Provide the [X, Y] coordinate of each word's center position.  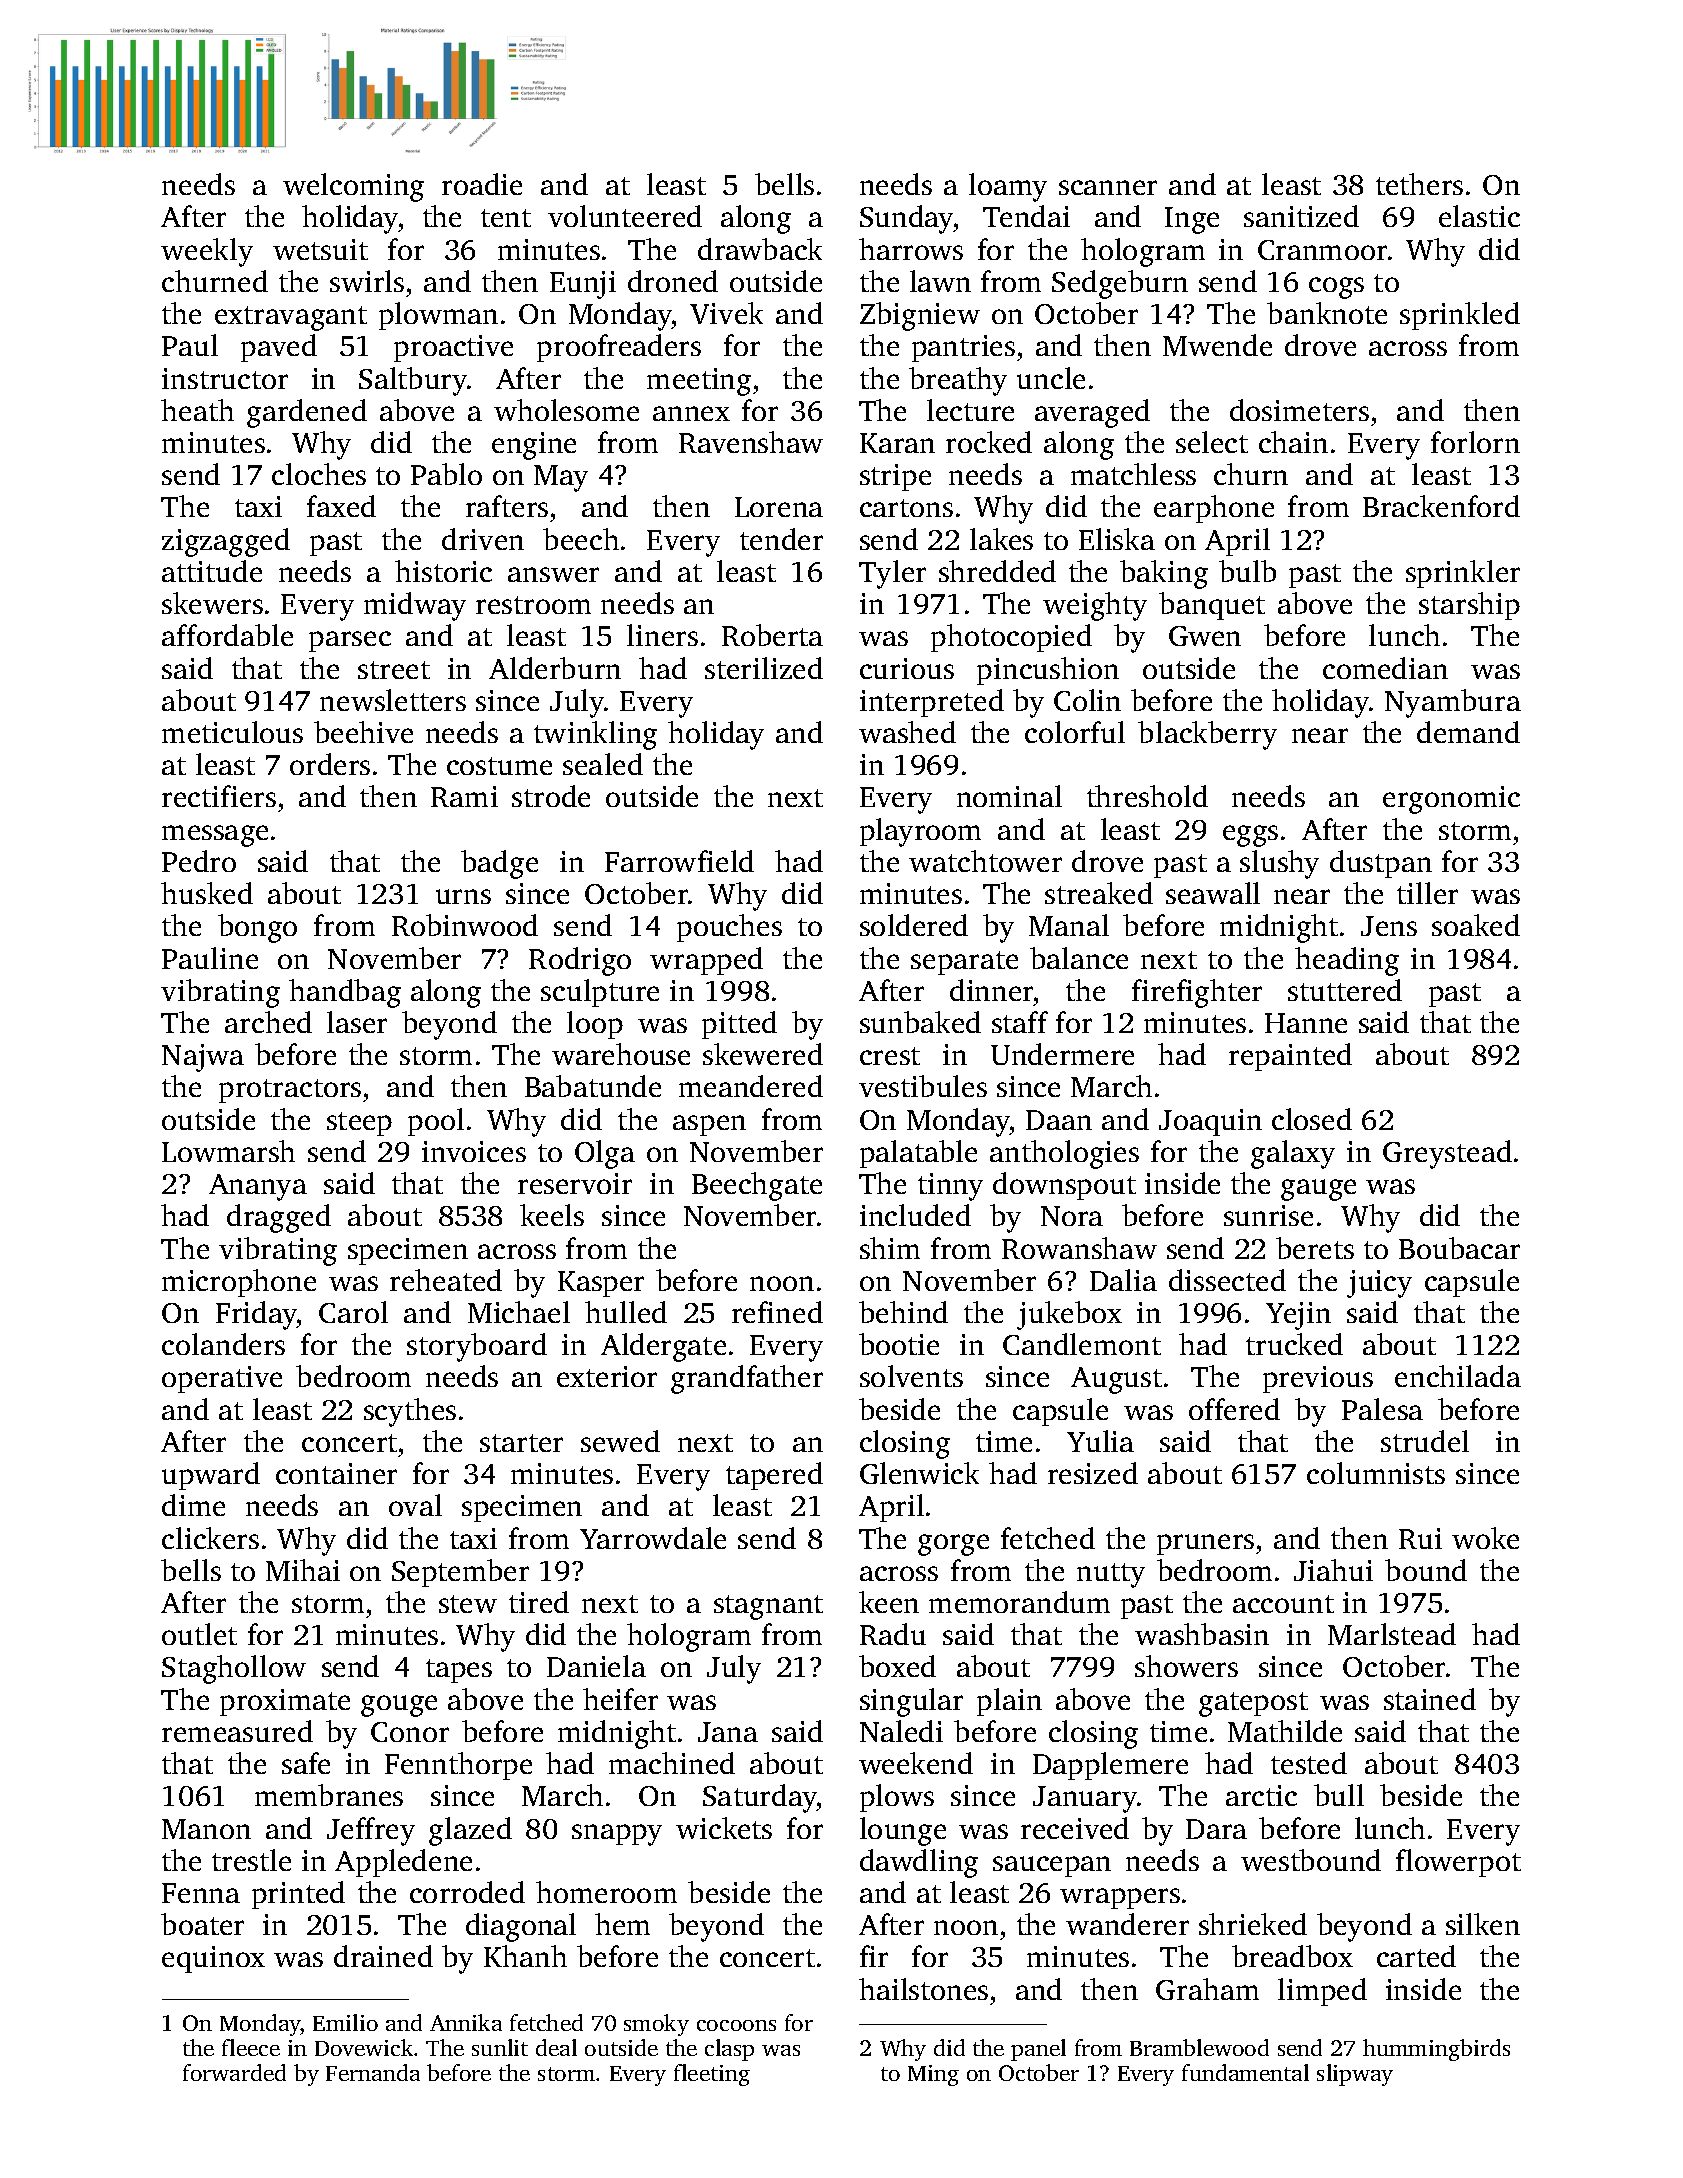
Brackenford [1441, 506]
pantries [963, 348]
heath [197, 410]
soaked [1476, 925]
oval [415, 1505]
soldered [914, 925]
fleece [251, 2047]
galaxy [1293, 1154]
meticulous [232, 732]
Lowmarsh [228, 1151]
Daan [1059, 1120]
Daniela [596, 1666]
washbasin [1202, 1634]
